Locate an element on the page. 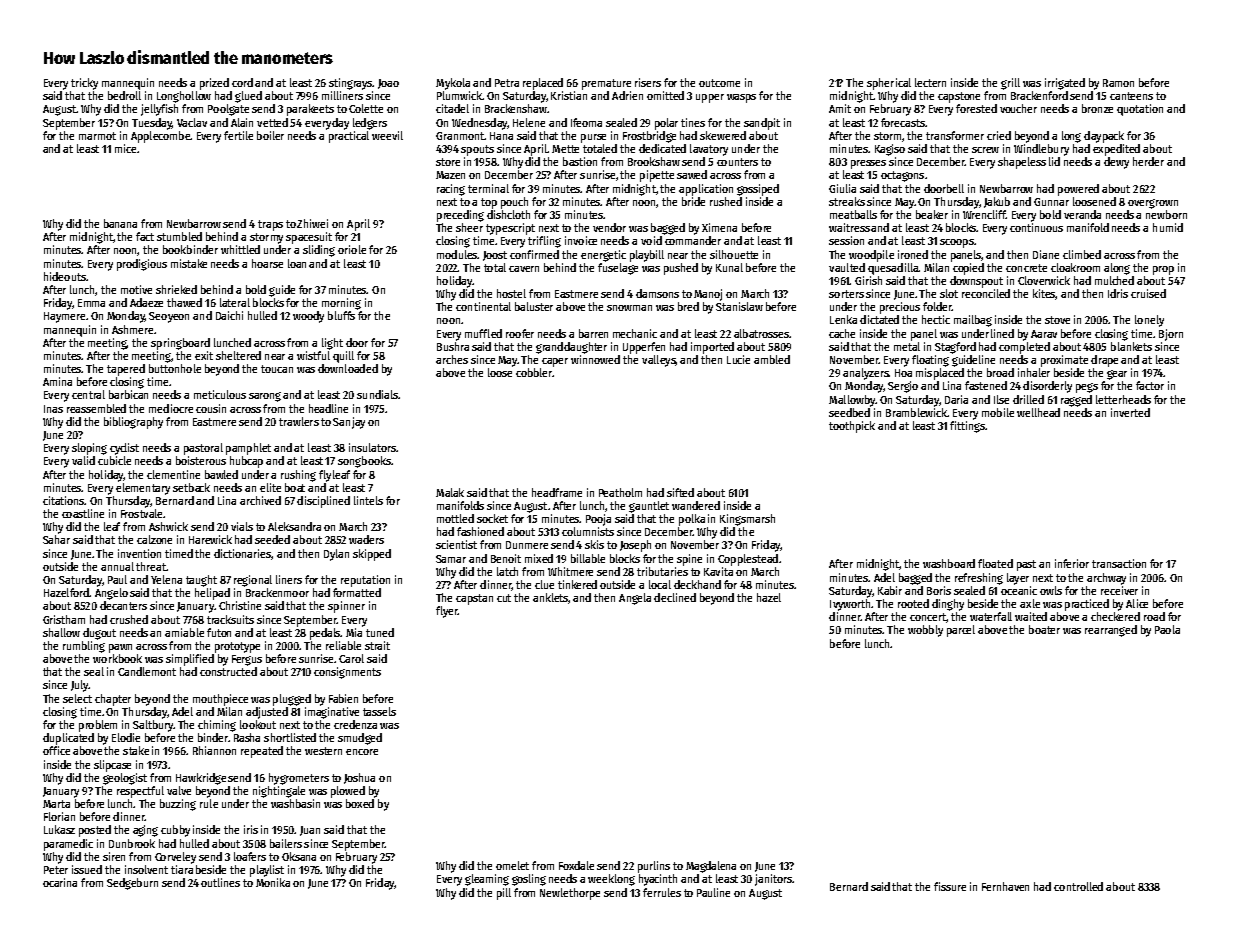 Image resolution: width=1233 pixels, height=952 pixels. risers is located at coordinates (648, 82).
